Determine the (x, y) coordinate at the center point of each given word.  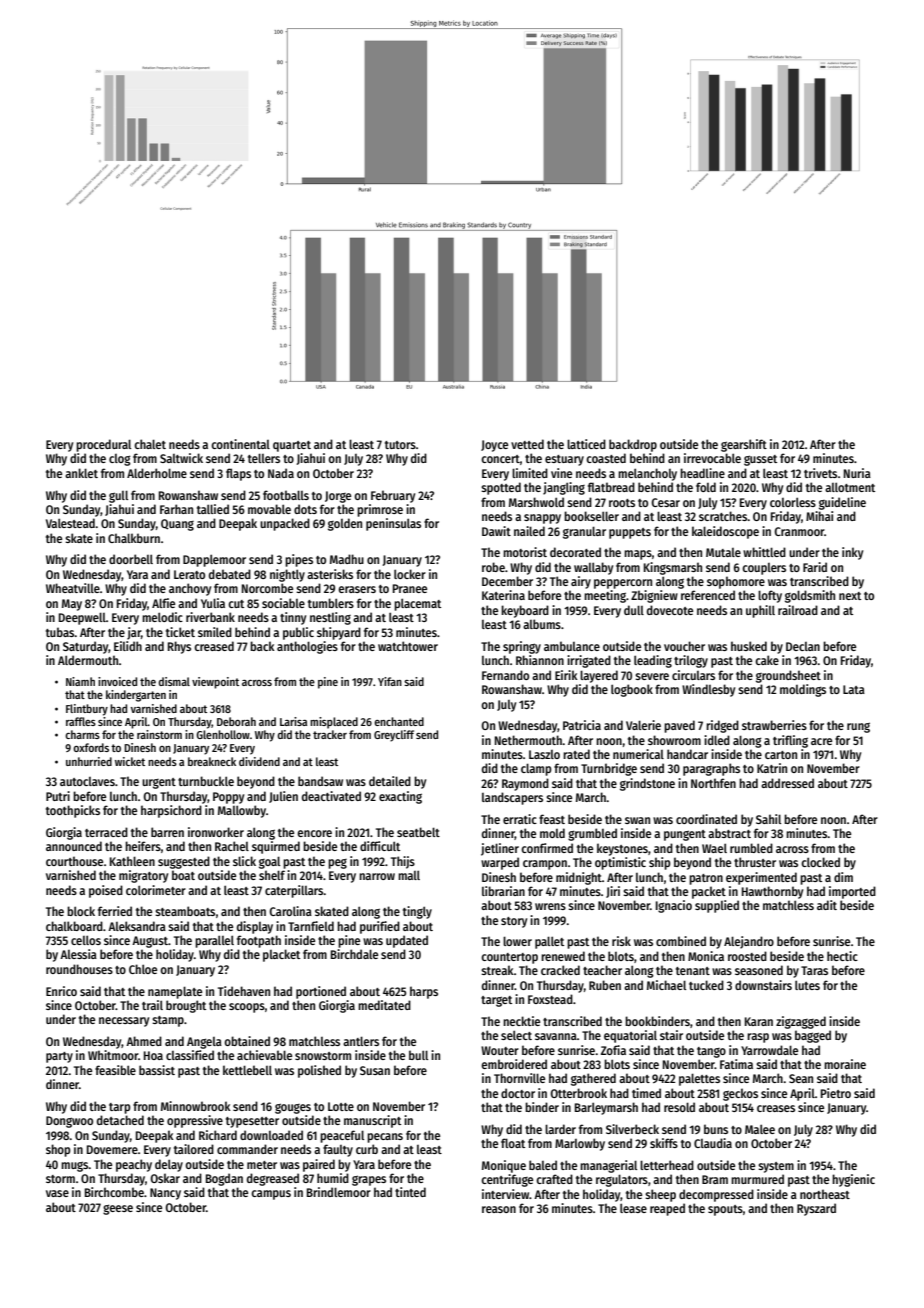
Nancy (165, 1194)
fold (706, 487)
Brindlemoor (339, 1192)
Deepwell (82, 618)
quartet (292, 446)
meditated (384, 1005)
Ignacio (674, 906)
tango (711, 1052)
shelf (272, 875)
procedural (103, 445)
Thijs (403, 862)
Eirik (566, 675)
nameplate (175, 992)
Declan (803, 646)
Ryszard (816, 1209)
